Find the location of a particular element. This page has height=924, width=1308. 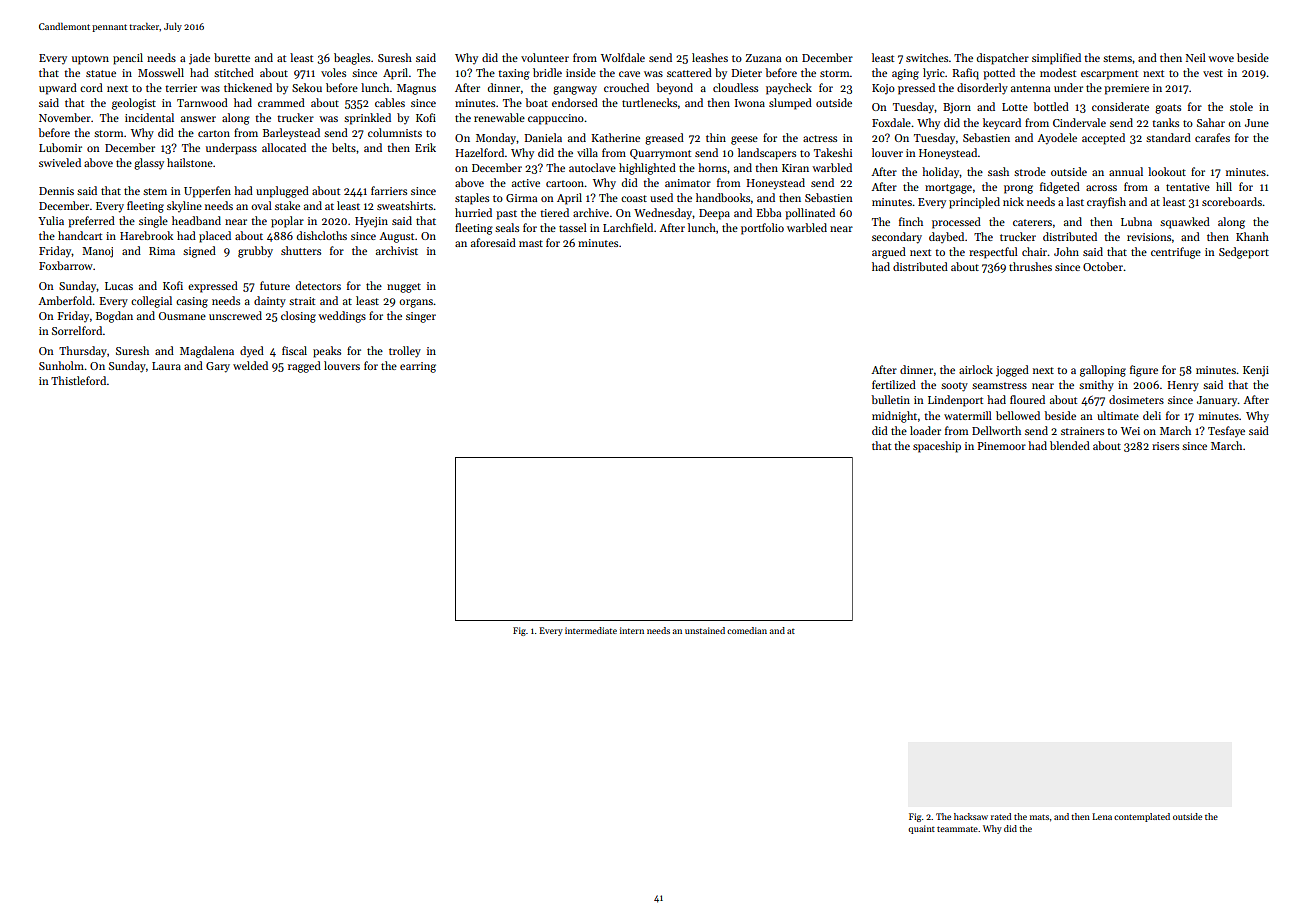

earring is located at coordinates (418, 367).
